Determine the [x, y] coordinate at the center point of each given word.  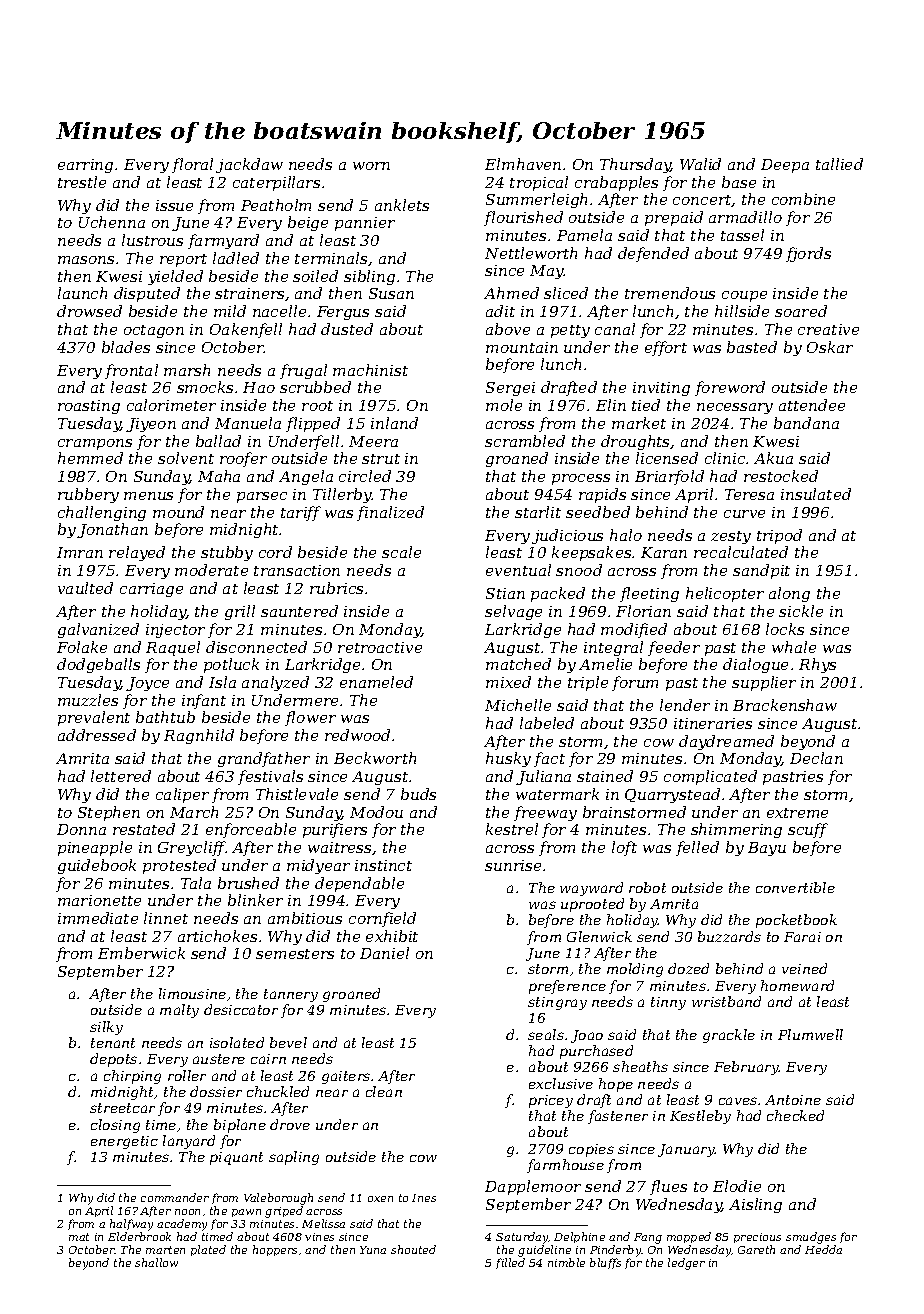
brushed [248, 883]
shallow [156, 1262]
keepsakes [591, 553]
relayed [137, 553]
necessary [735, 408]
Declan [816, 758]
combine [803, 199]
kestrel [512, 829]
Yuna [373, 1250]
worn [371, 166]
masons [86, 260]
